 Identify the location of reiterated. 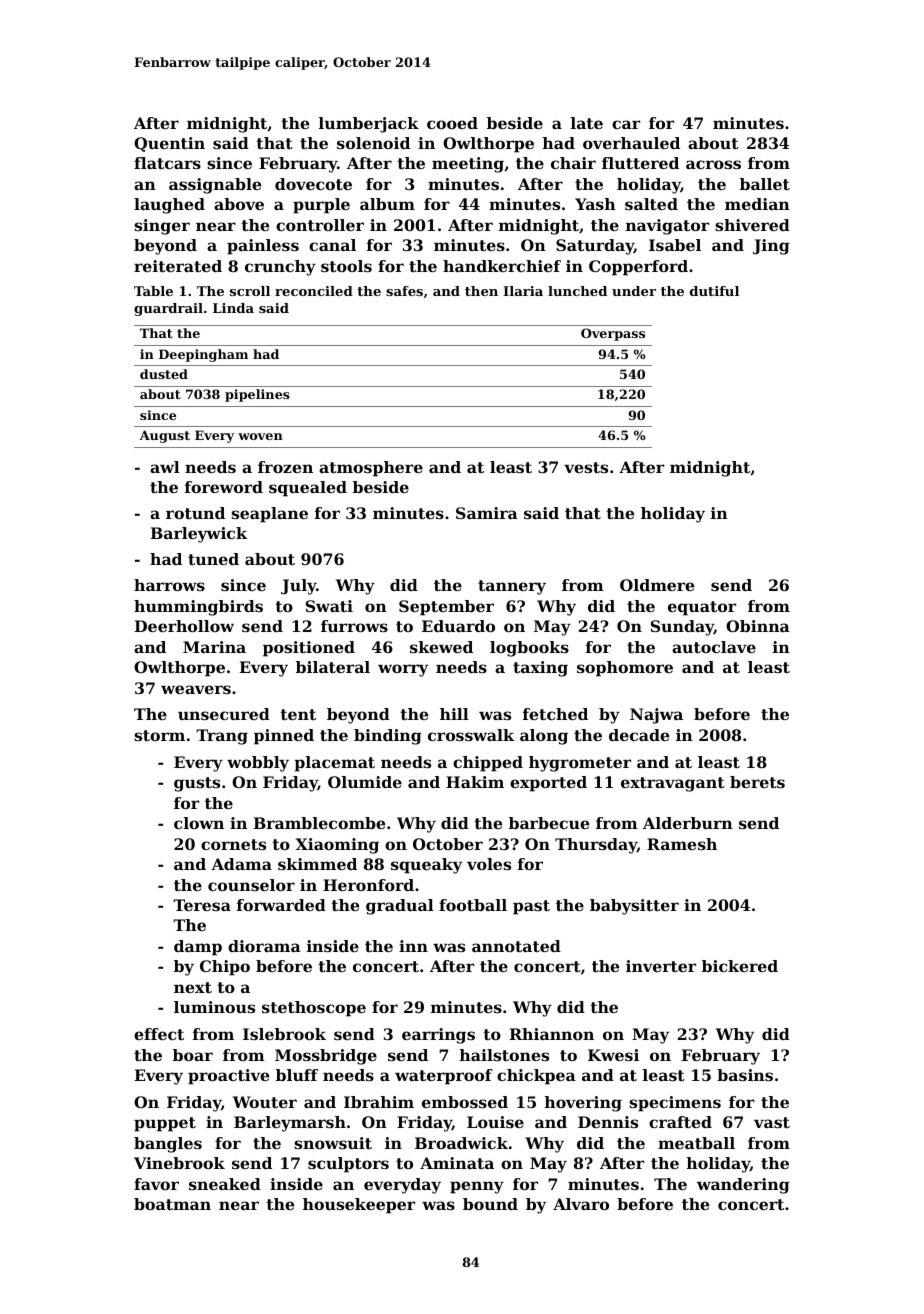
(178, 266).
